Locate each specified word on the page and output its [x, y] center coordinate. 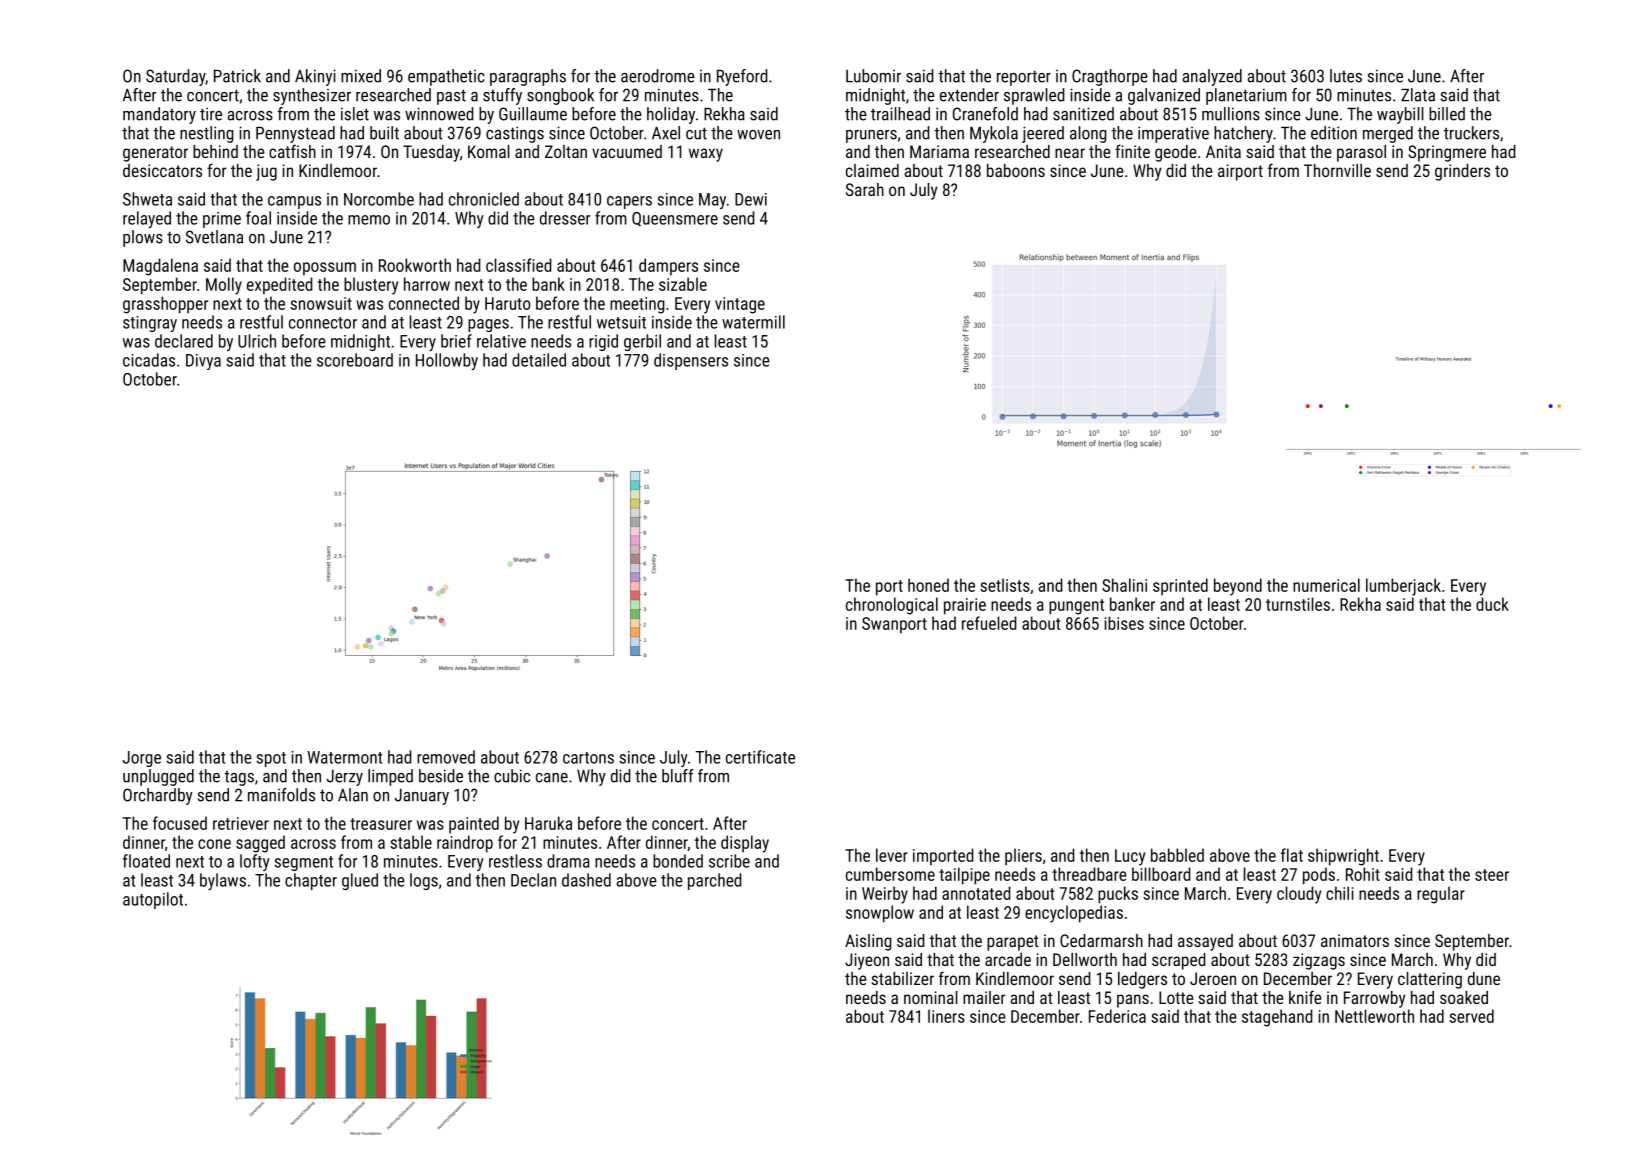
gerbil [642, 342]
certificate [760, 757]
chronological [892, 606]
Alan [353, 795]
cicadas [149, 360]
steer [1492, 875]
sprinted [1180, 587]
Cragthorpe [1110, 77]
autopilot [153, 900]
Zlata [1418, 95]
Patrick [237, 76]
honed [928, 585]
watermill [753, 322]
